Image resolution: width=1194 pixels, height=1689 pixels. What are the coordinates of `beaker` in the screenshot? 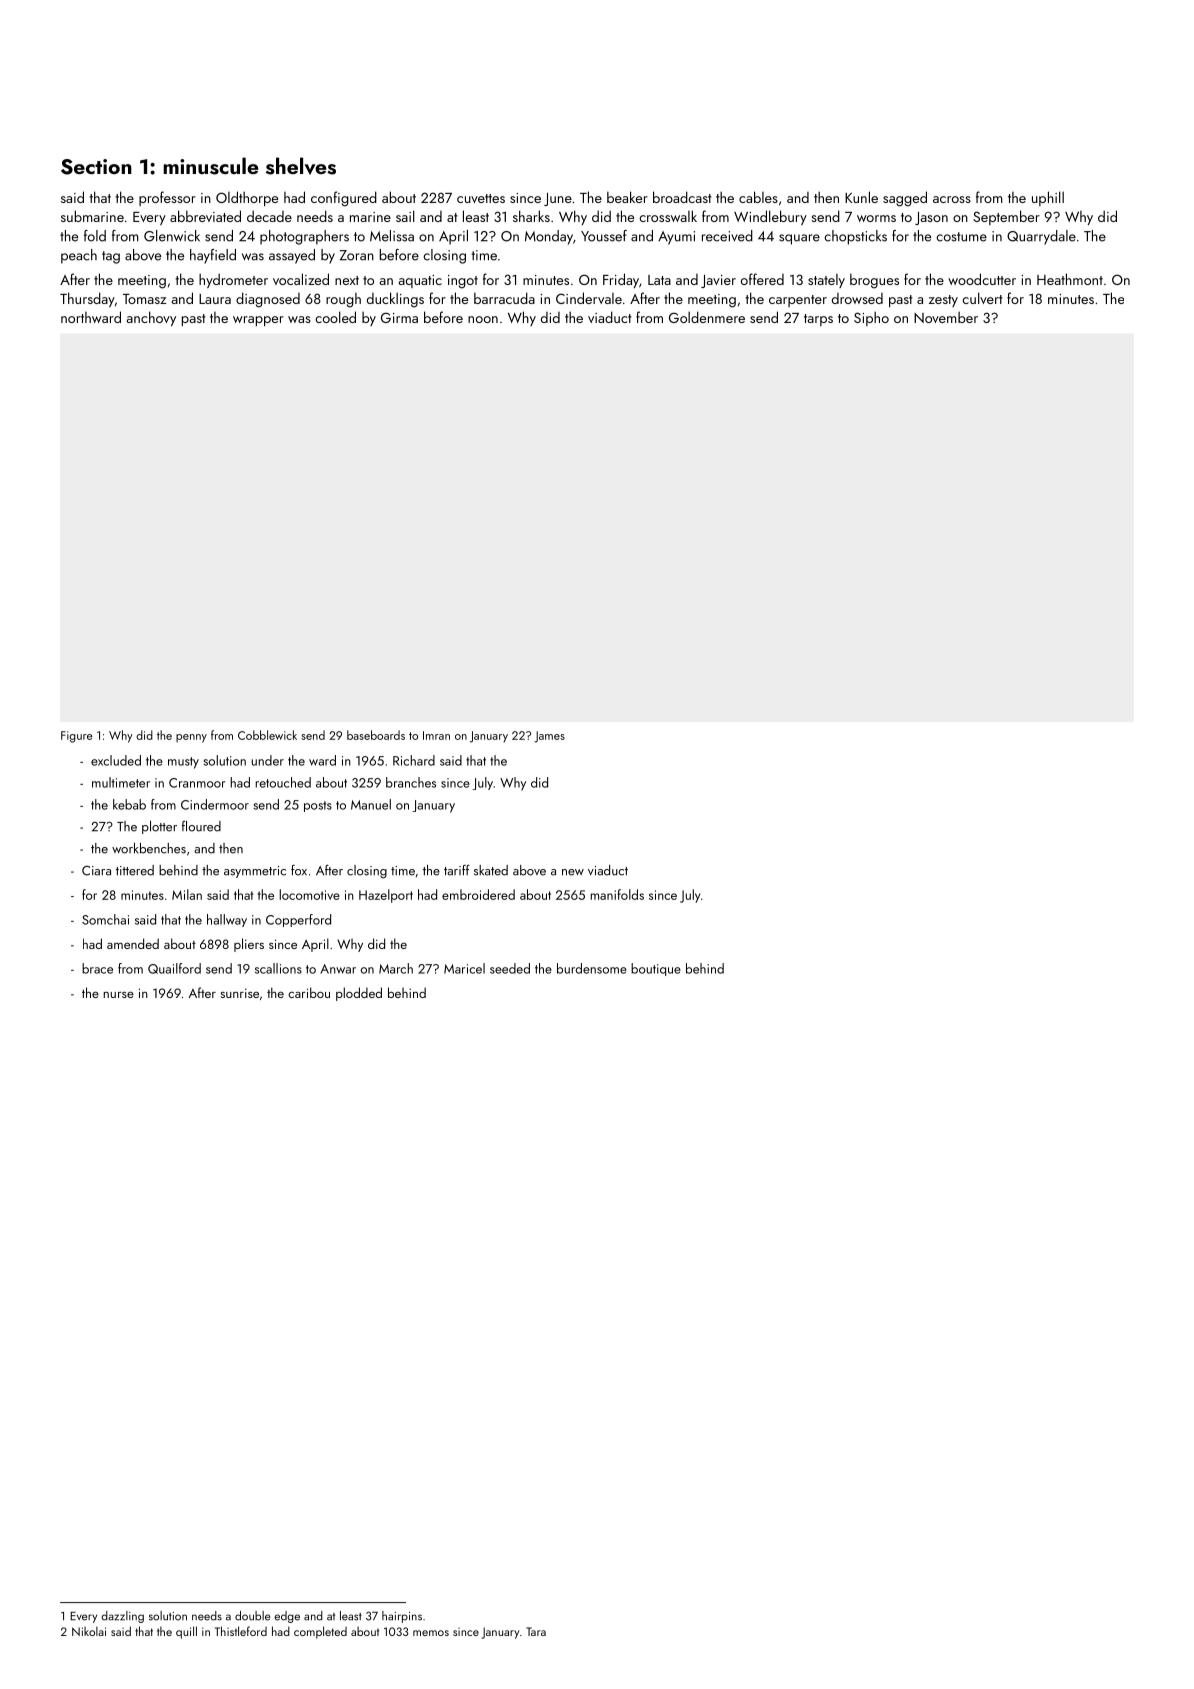 It's located at (627, 197).
